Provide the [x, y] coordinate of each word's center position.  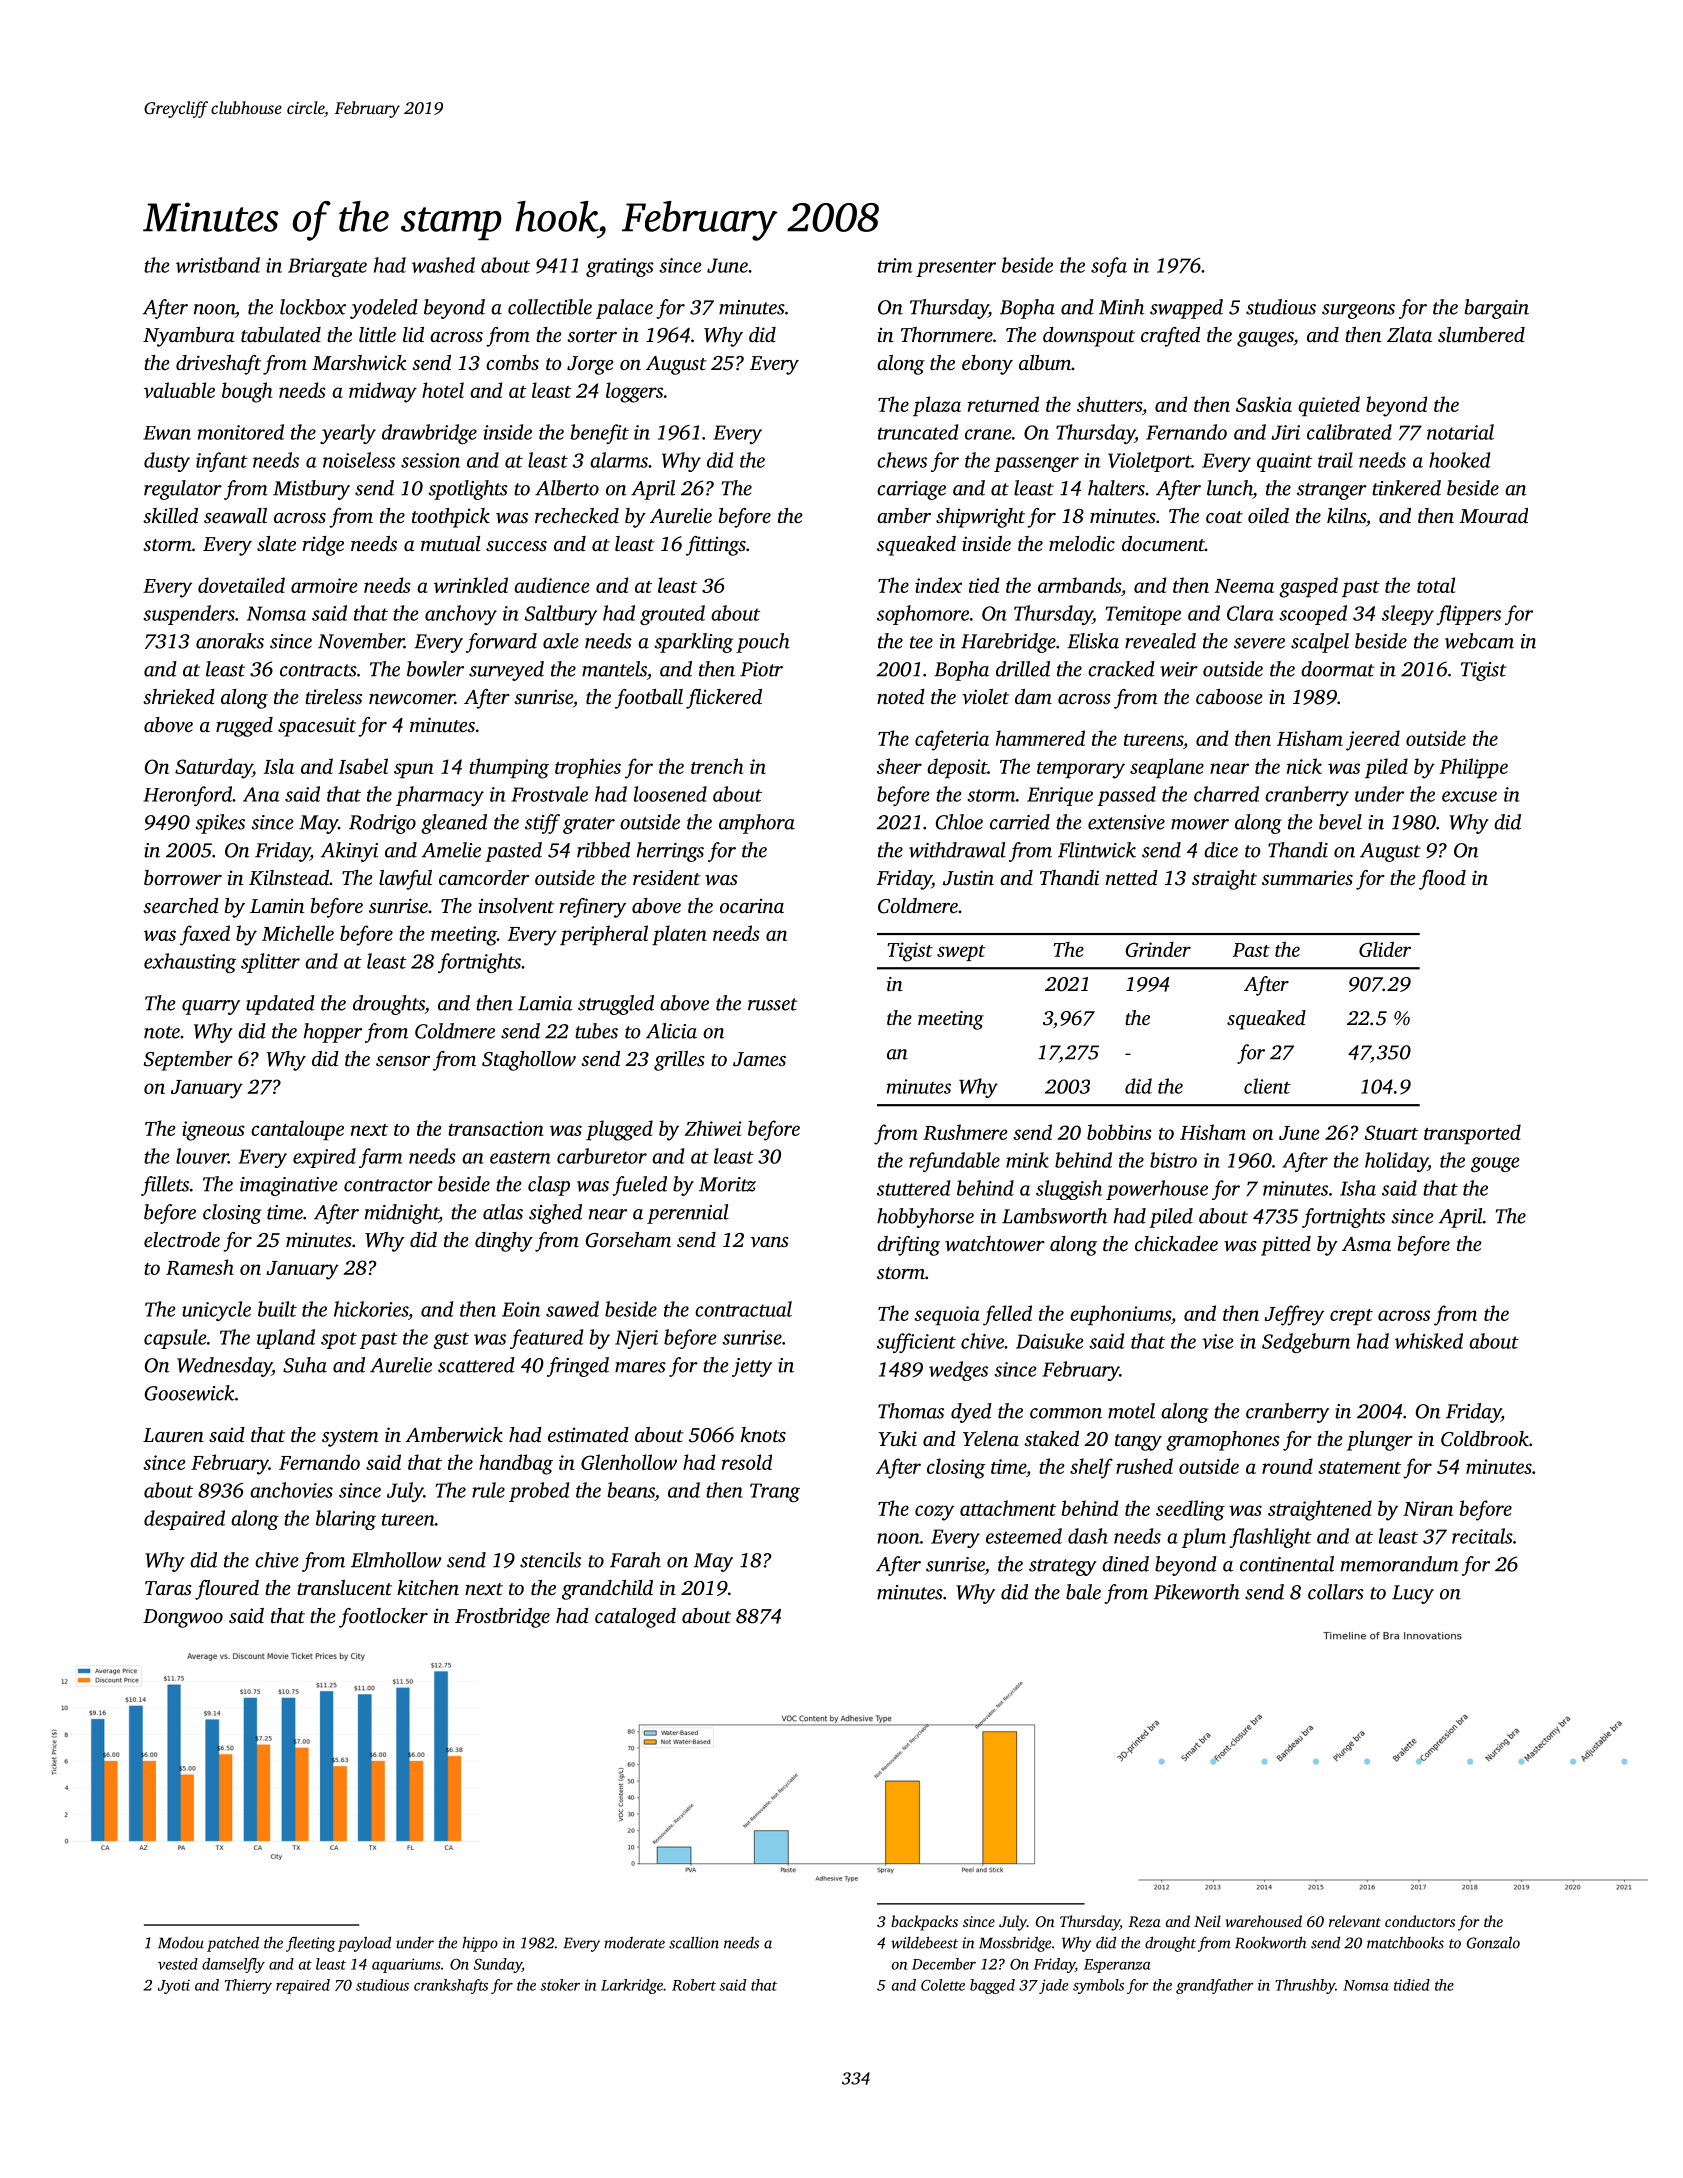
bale [1083, 1592]
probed [539, 1492]
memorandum [1400, 1564]
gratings [620, 267]
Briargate [327, 267]
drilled [1023, 669]
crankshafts [451, 1986]
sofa [1109, 267]
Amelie [451, 850]
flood [1442, 880]
